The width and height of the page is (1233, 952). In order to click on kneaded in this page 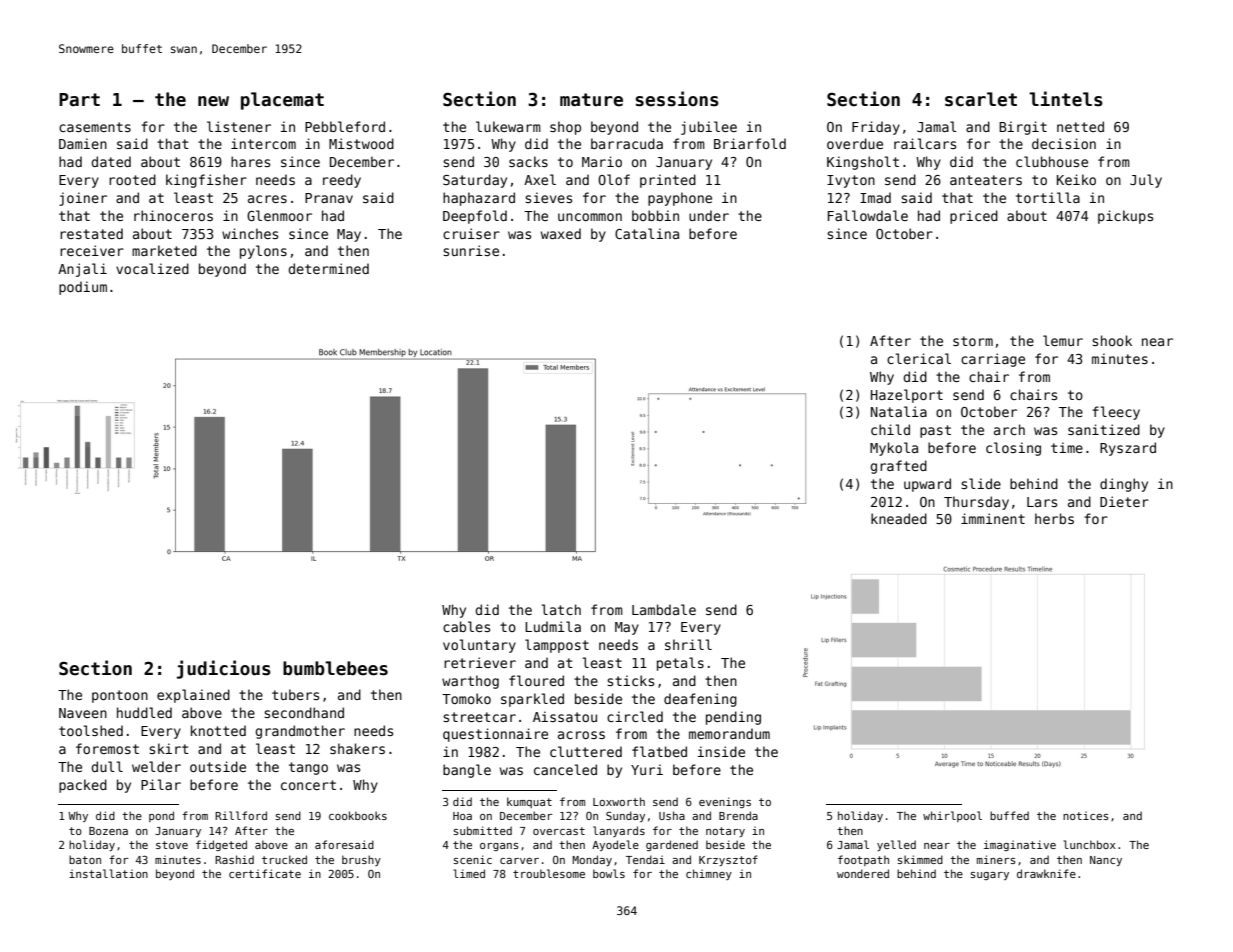, I will do `click(899, 518)`.
